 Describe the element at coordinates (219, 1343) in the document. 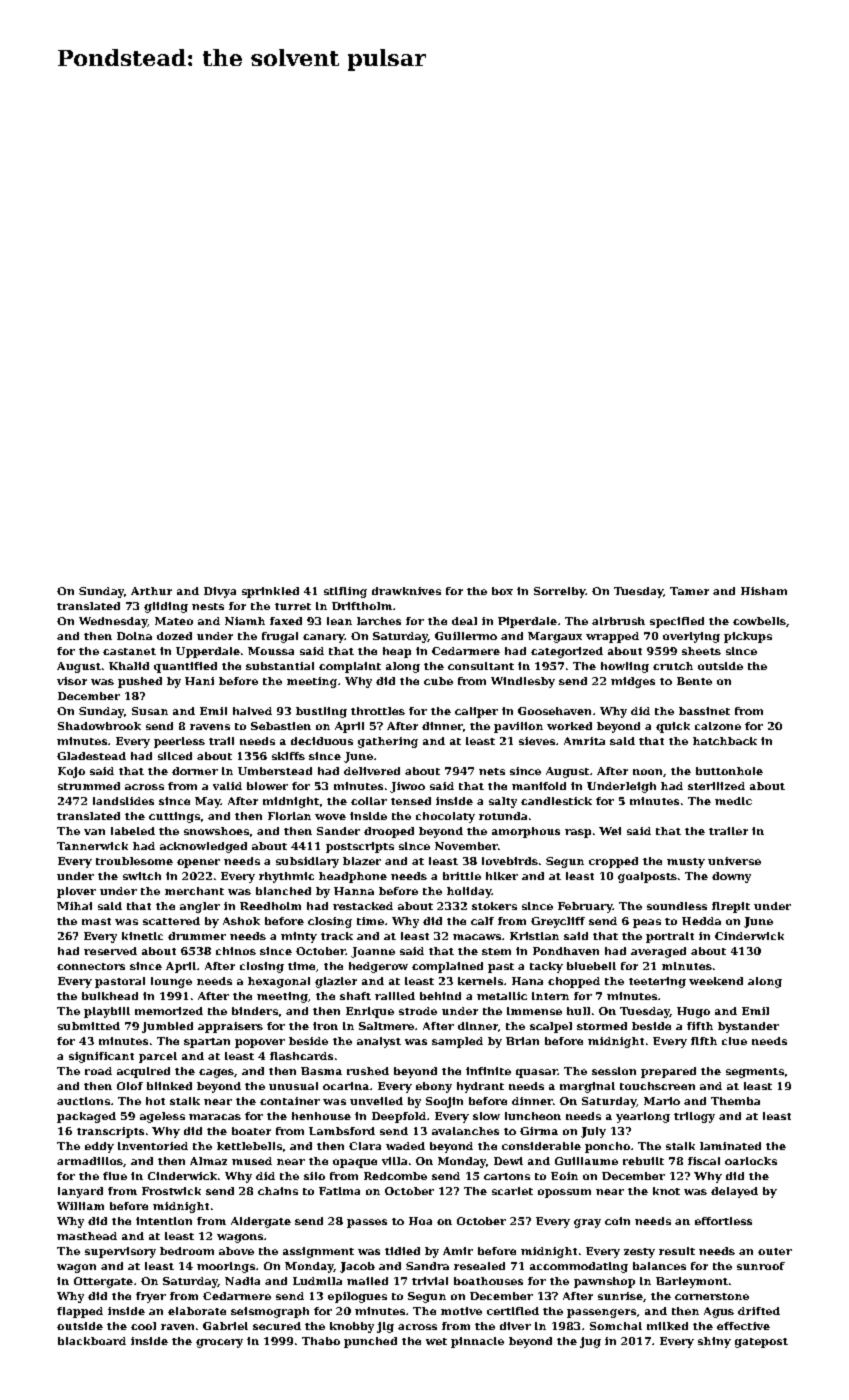

I see `grocery` at that location.
